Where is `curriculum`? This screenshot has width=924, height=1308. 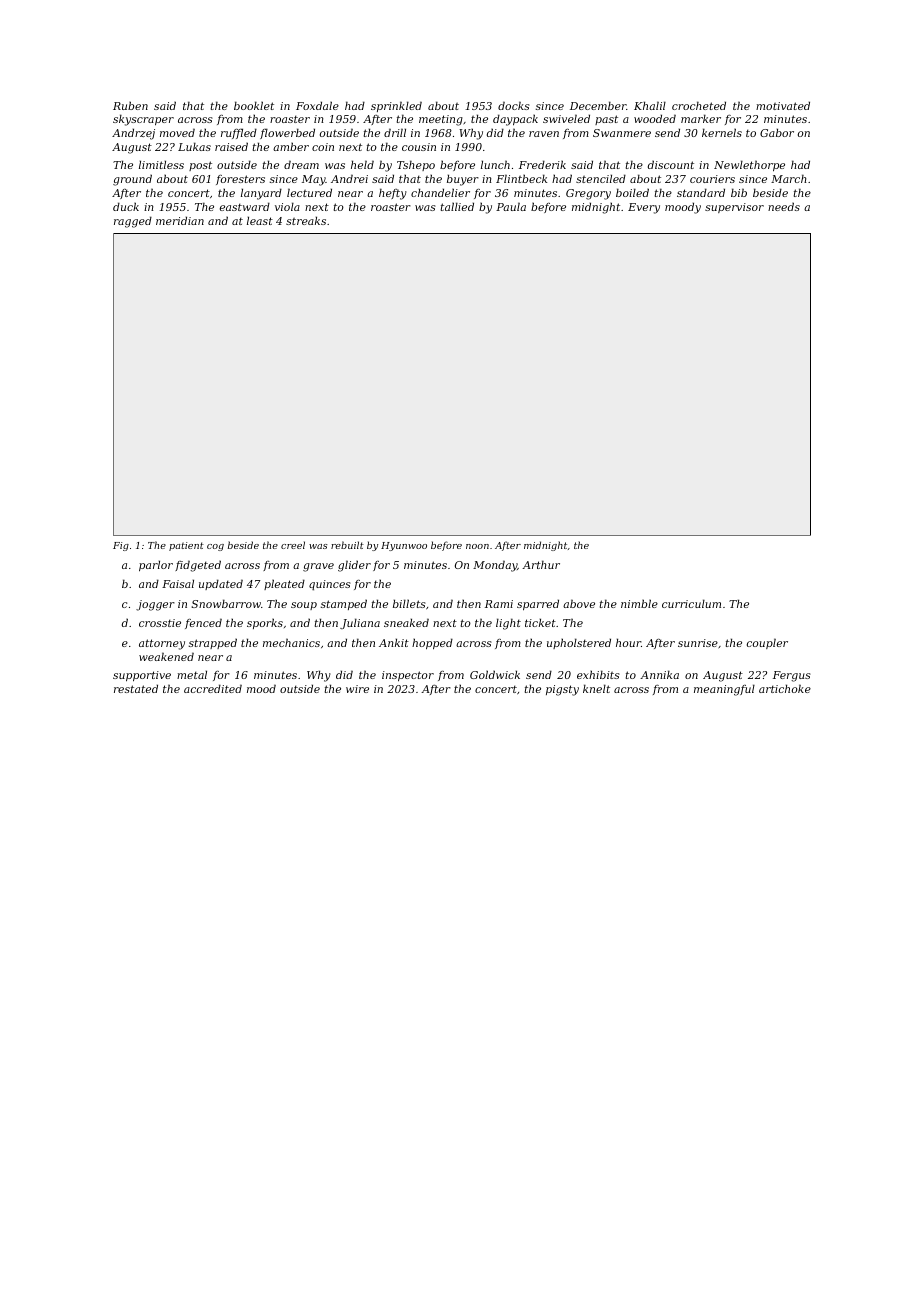 curriculum is located at coordinates (691, 603).
